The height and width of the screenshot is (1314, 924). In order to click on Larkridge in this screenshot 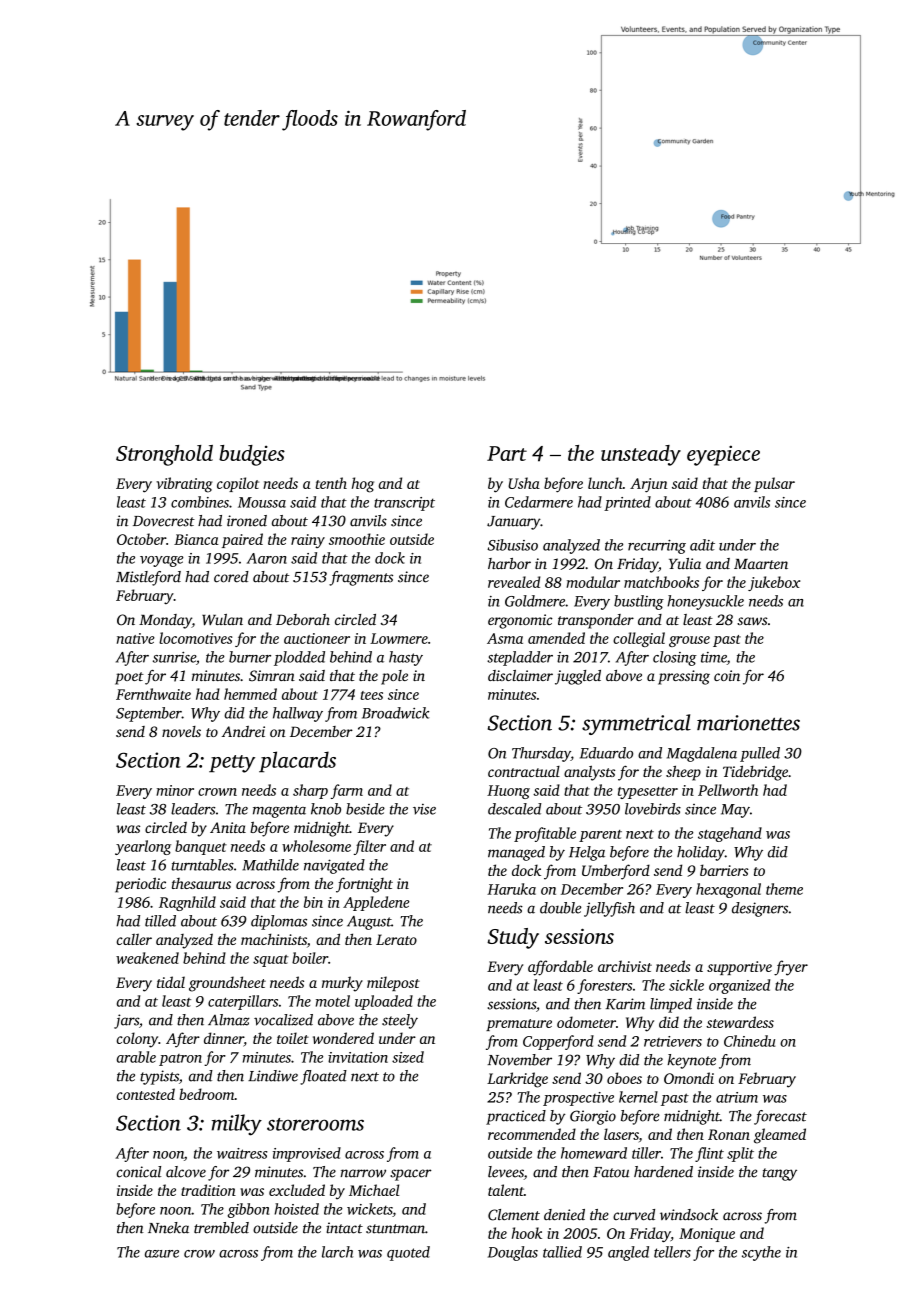, I will do `click(517, 1080)`.
